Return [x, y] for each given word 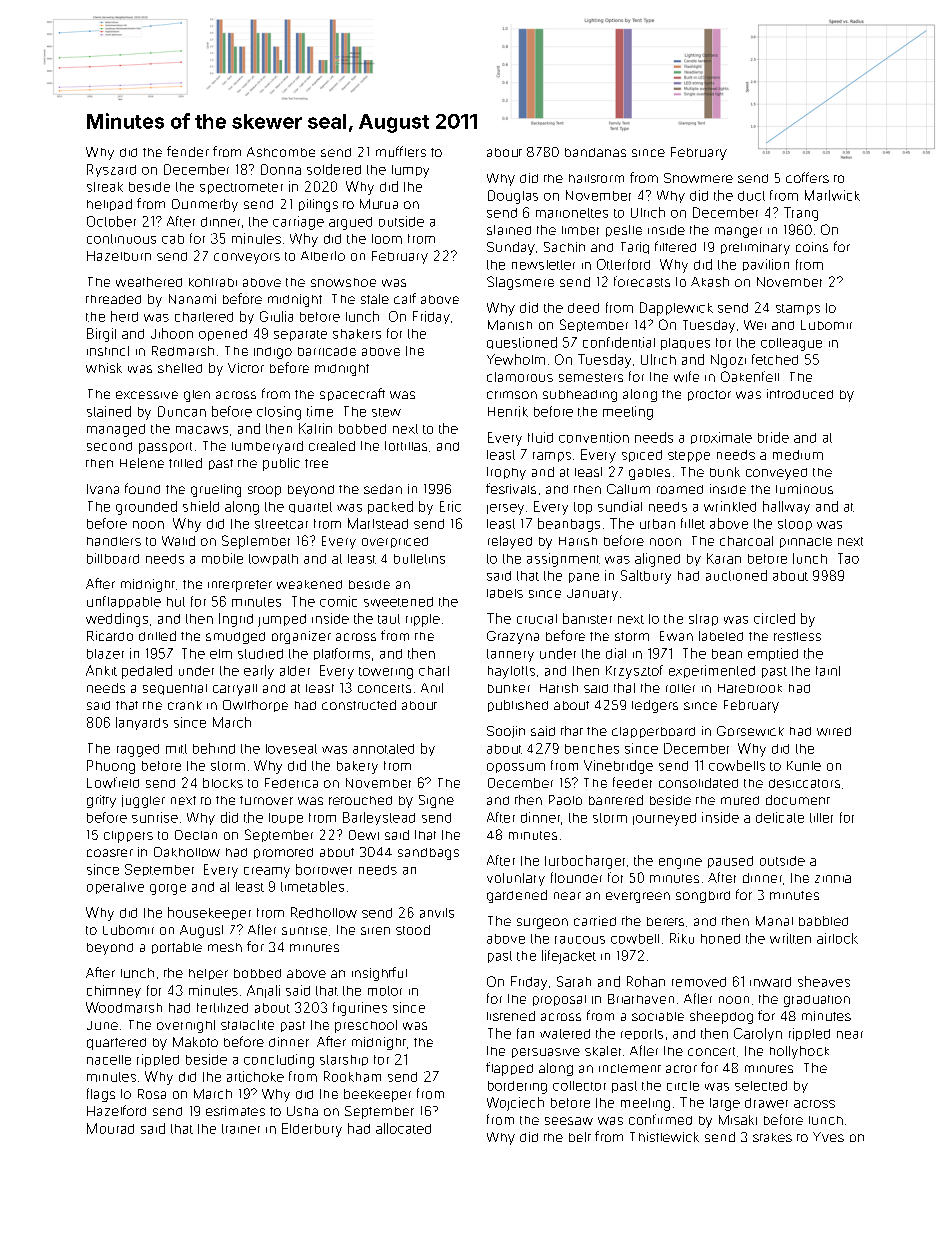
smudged [235, 638]
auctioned [736, 575]
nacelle [109, 1060]
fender [188, 151]
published [518, 706]
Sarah [574, 981]
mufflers [401, 151]
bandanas [595, 152]
